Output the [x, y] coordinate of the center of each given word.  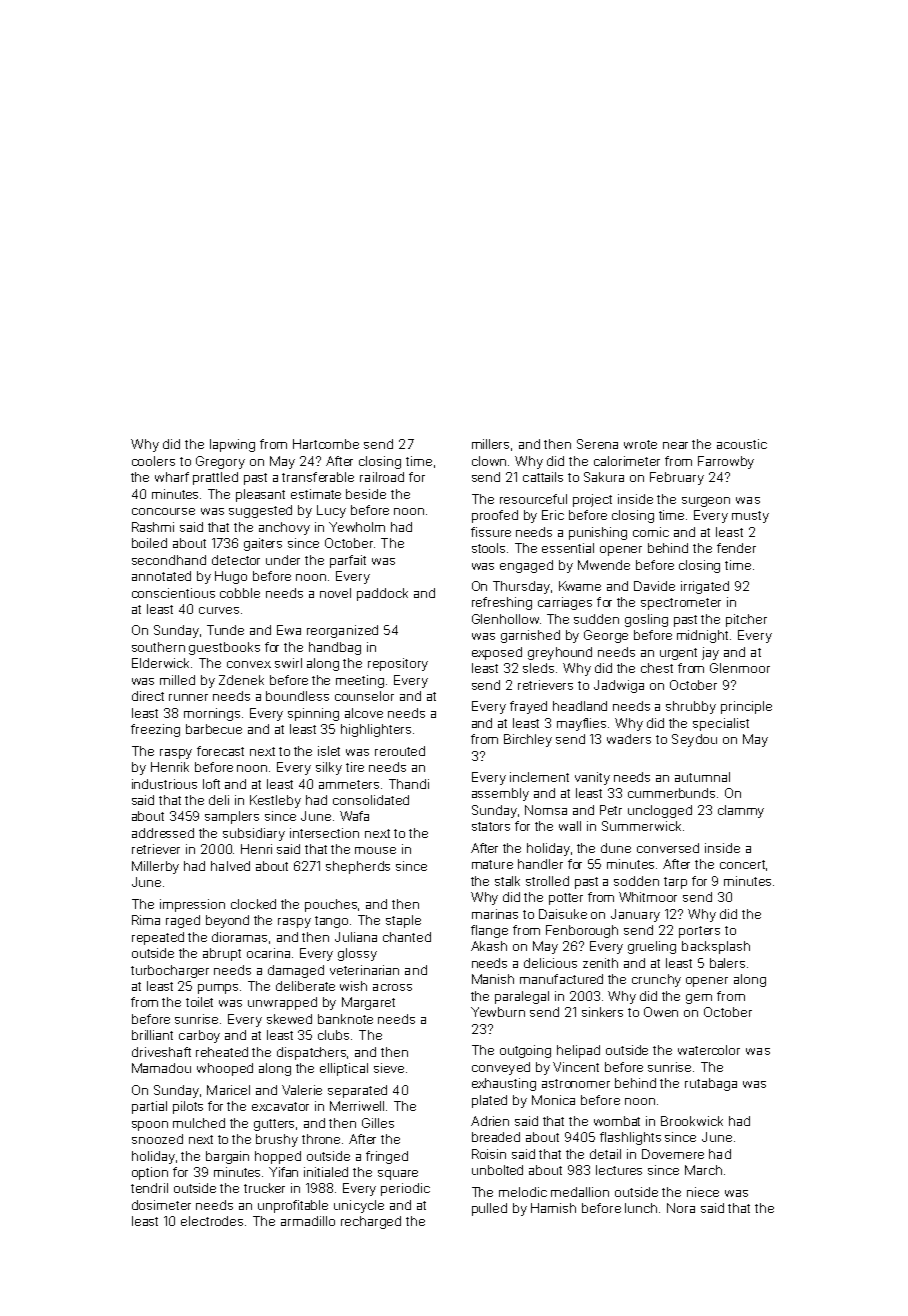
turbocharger [170, 971]
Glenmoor [740, 668]
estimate [316, 494]
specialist [721, 724]
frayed [528, 707]
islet [329, 751]
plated [489, 1101]
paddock [382, 594]
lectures [619, 1170]
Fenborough [582, 931]
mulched [199, 1123]
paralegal [522, 997]
